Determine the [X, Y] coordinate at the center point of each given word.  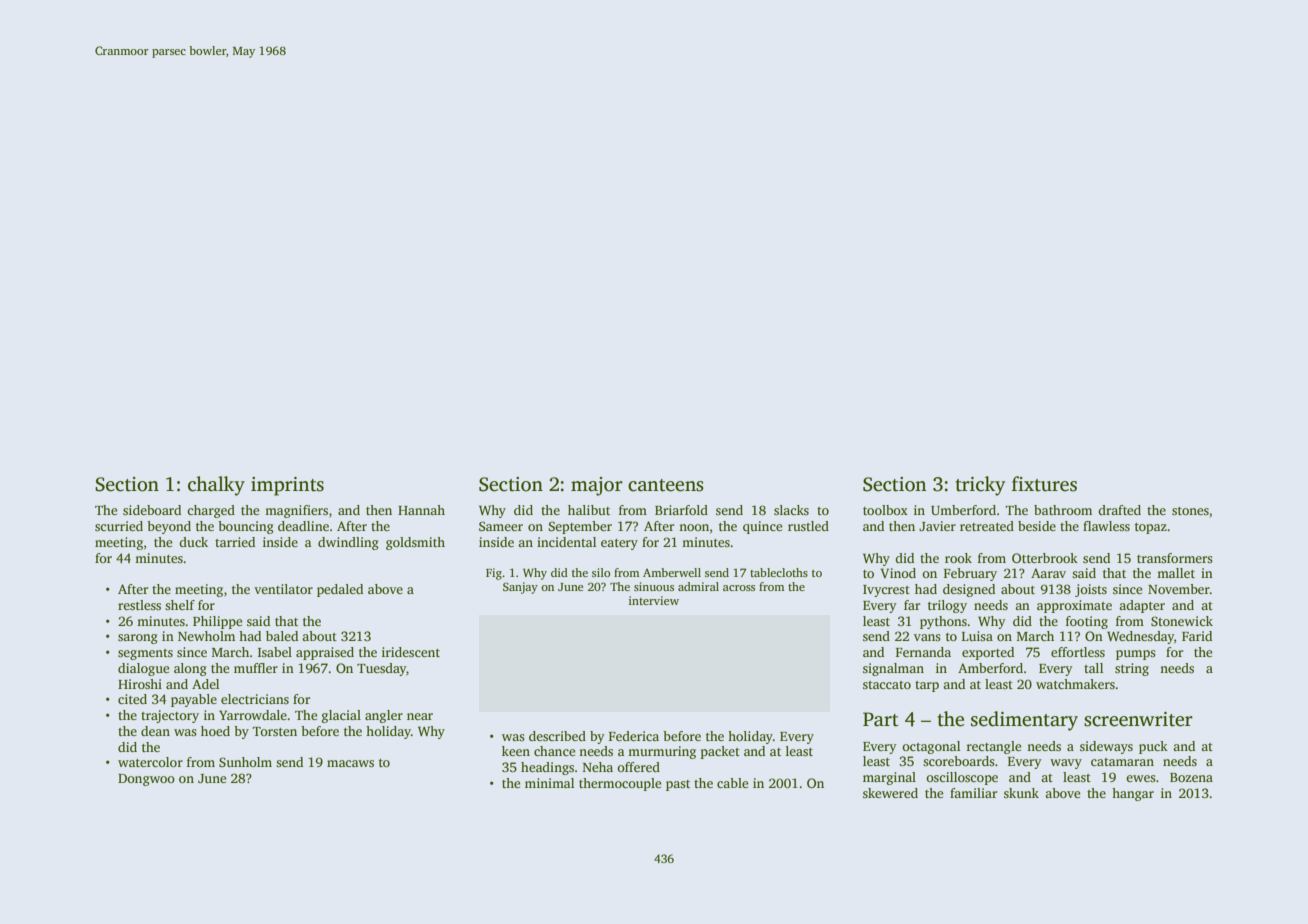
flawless [1106, 526]
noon [694, 527]
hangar [1133, 794]
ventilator [283, 589]
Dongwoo [146, 780]
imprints [287, 486]
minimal [549, 783]
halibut [589, 510]
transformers [1175, 558]
